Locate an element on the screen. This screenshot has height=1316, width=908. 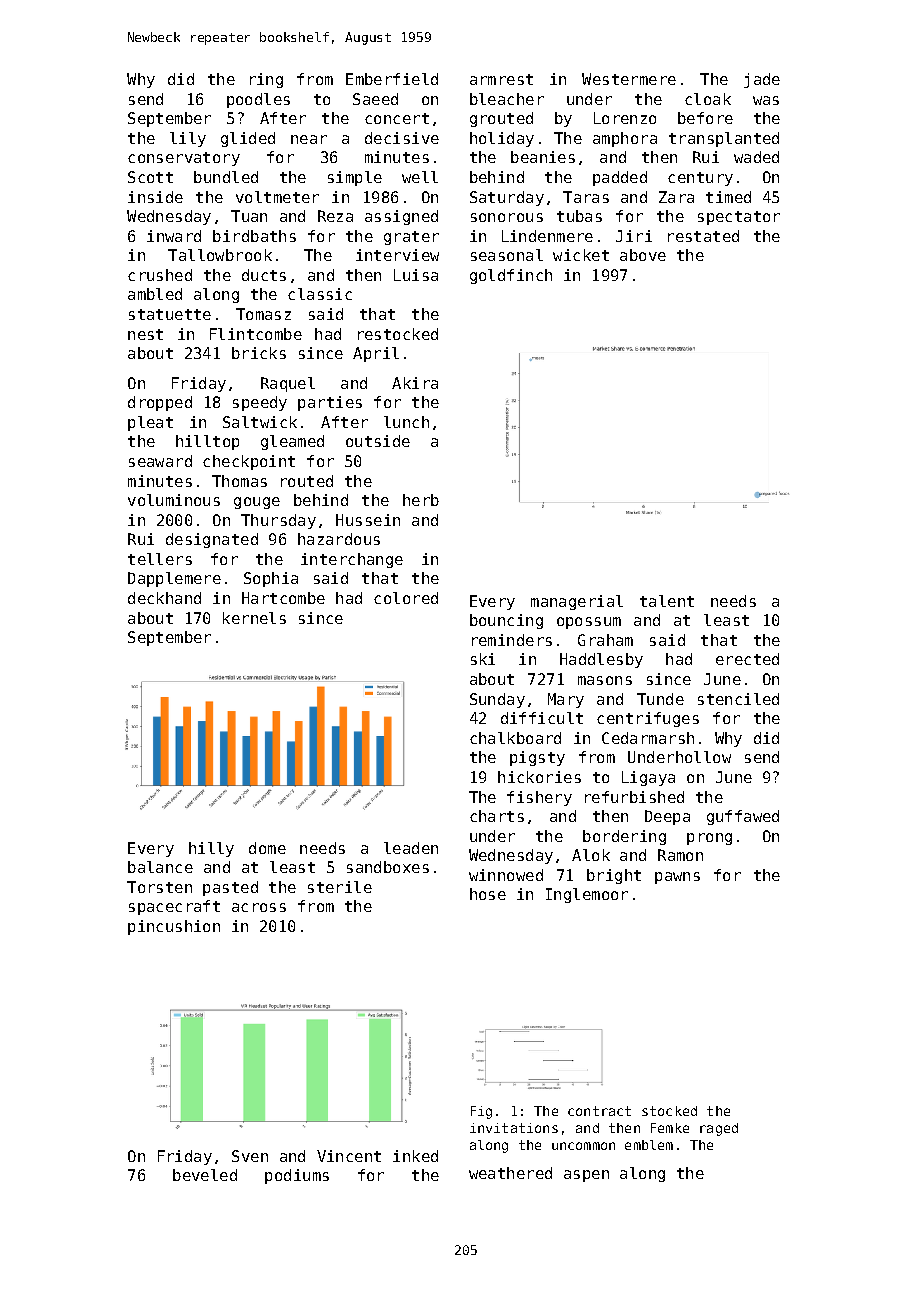
Raquel is located at coordinates (288, 384).
